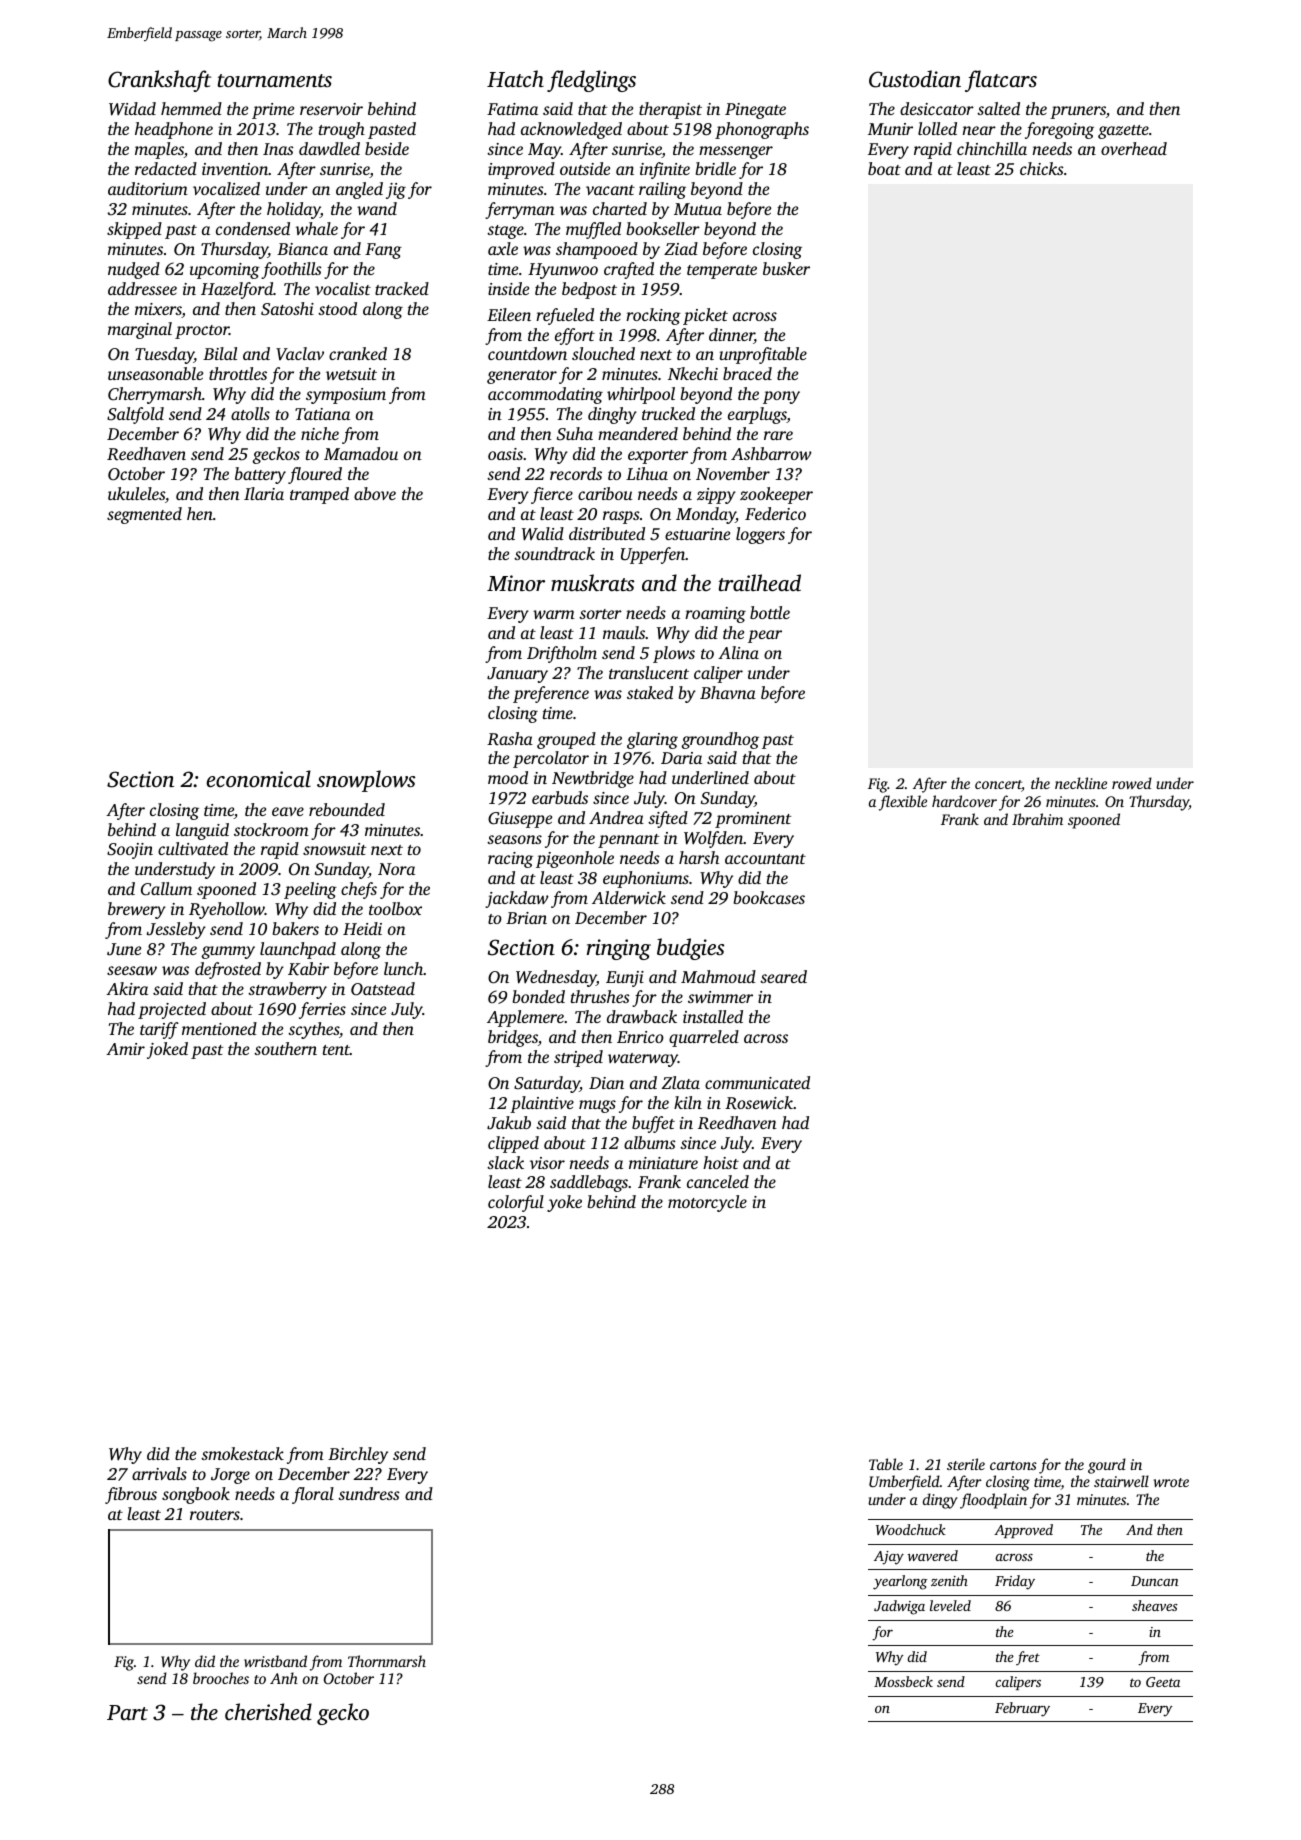 The width and height of the screenshot is (1301, 1840). Describe the element at coordinates (285, 1048) in the screenshot. I see `southern` at that location.
